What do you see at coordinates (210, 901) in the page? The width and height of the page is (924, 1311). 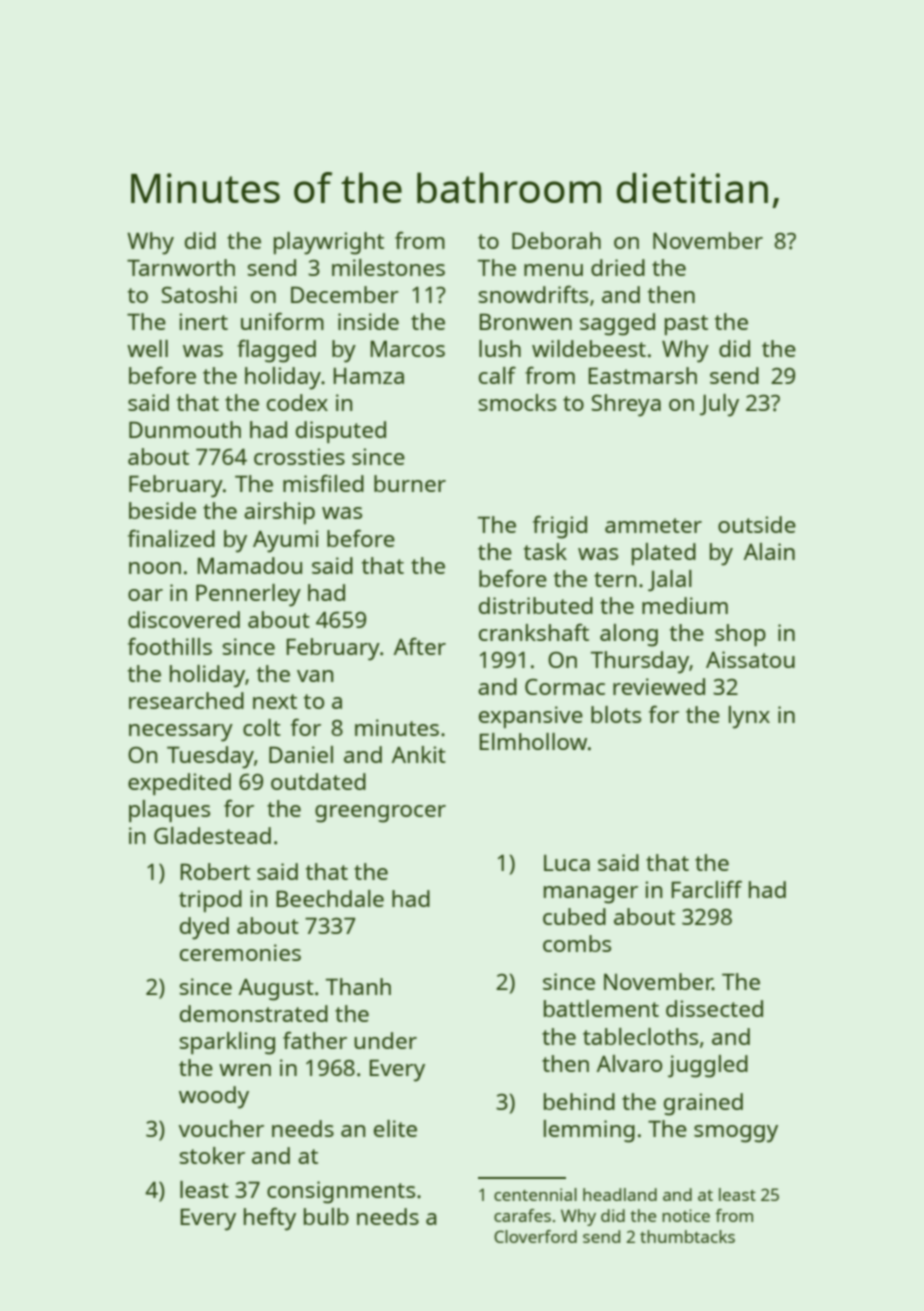 I see `tripod` at bounding box center [210, 901].
